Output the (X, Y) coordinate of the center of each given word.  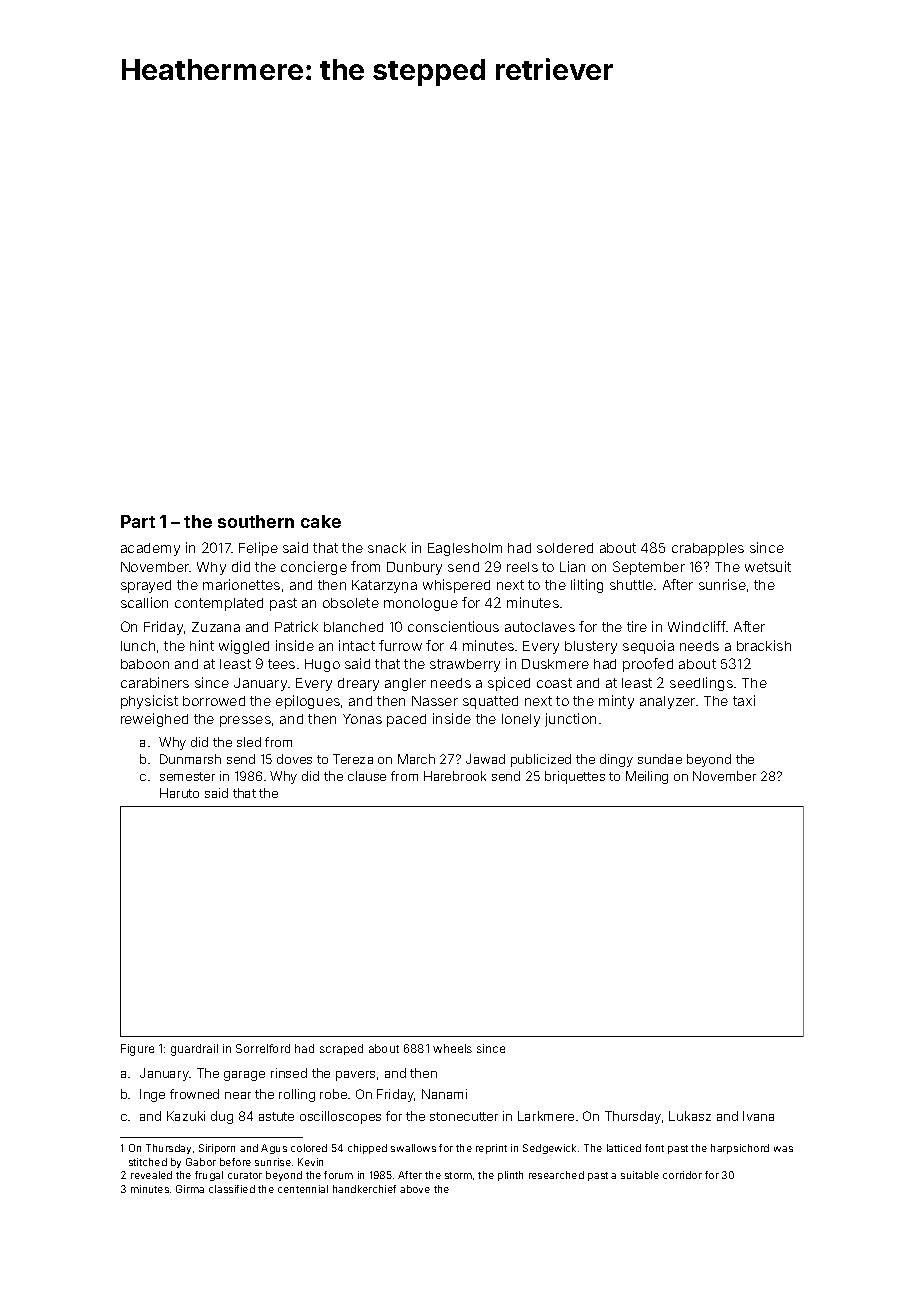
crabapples (708, 549)
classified (232, 1189)
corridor (682, 1175)
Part (138, 521)
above (415, 1189)
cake (321, 521)
